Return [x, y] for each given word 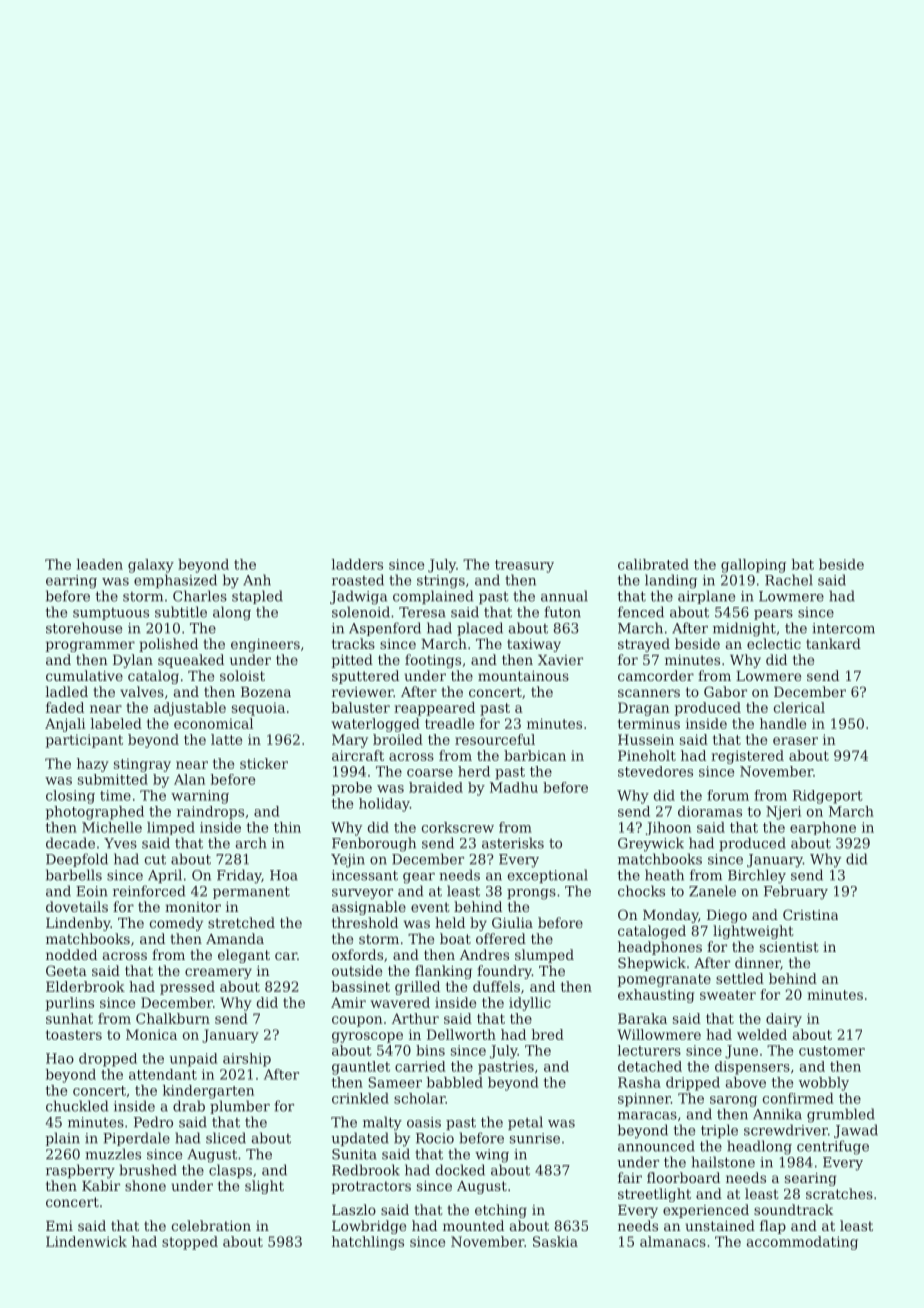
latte [226, 739]
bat [803, 564]
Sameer [395, 1082]
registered [747, 757]
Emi [59, 1226]
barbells [74, 875]
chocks [641, 891]
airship [247, 1060]
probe [352, 789]
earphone [823, 828]
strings [441, 582]
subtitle [181, 612]
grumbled [841, 1115]
